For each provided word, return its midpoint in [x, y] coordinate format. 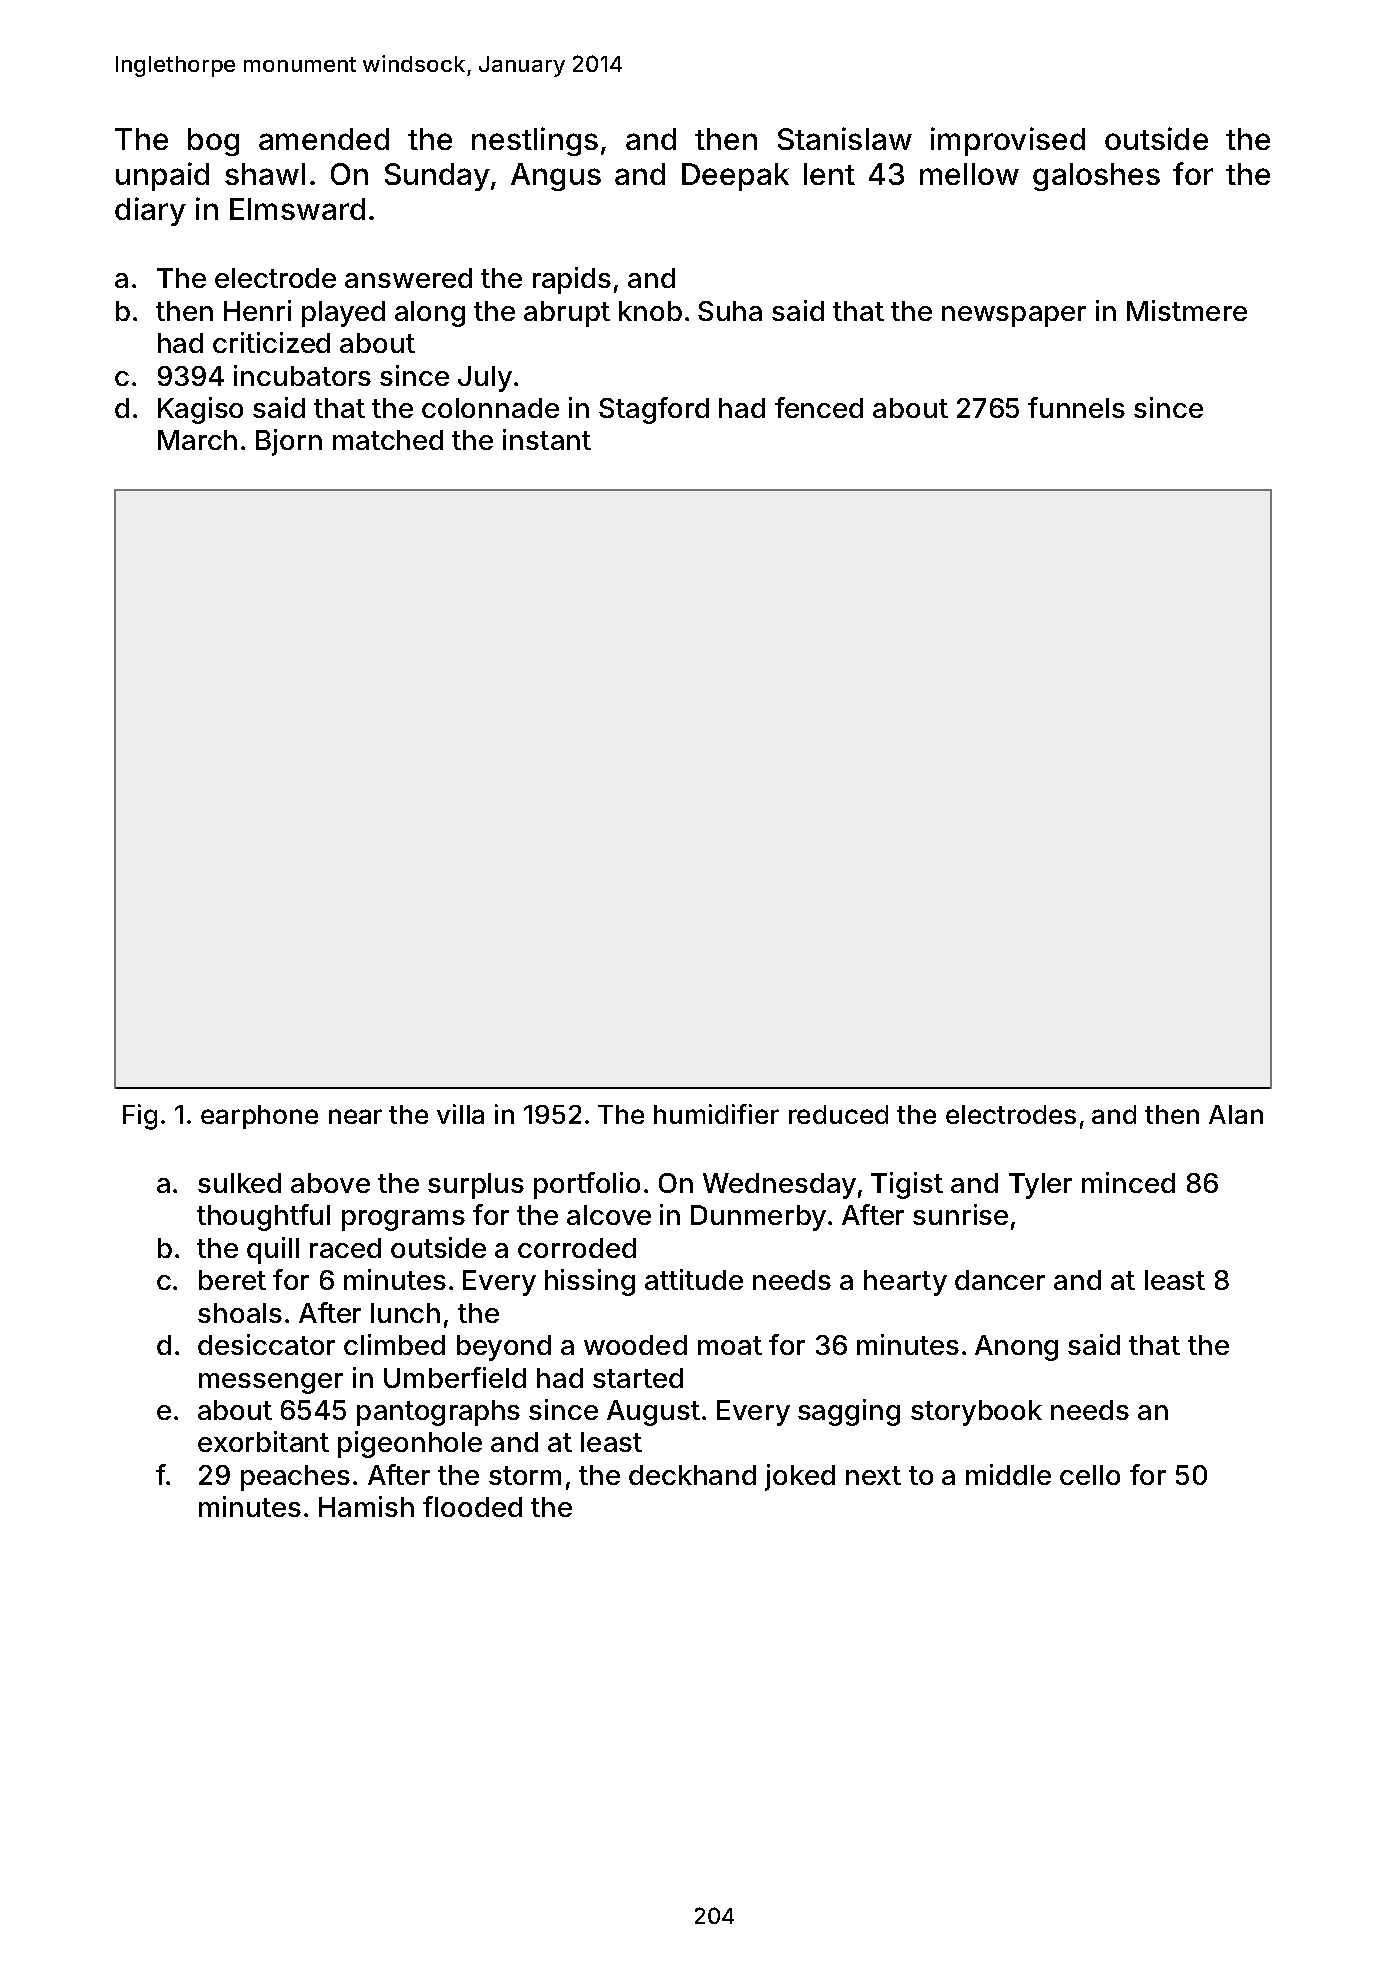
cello [1090, 1475]
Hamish [366, 1506]
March [197, 440]
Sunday [437, 177]
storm [525, 1475]
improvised [1008, 141]
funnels [1076, 407]
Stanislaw [845, 138]
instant [547, 439]
